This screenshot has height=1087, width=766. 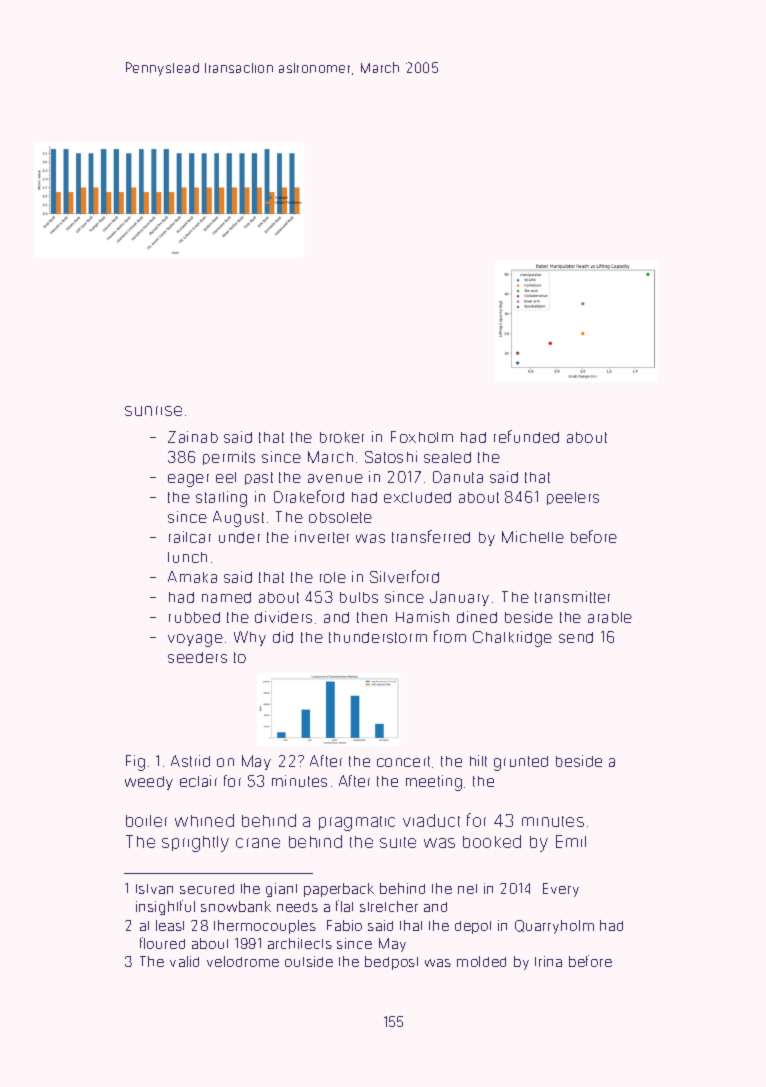 I want to click on seeders, so click(x=197, y=657).
